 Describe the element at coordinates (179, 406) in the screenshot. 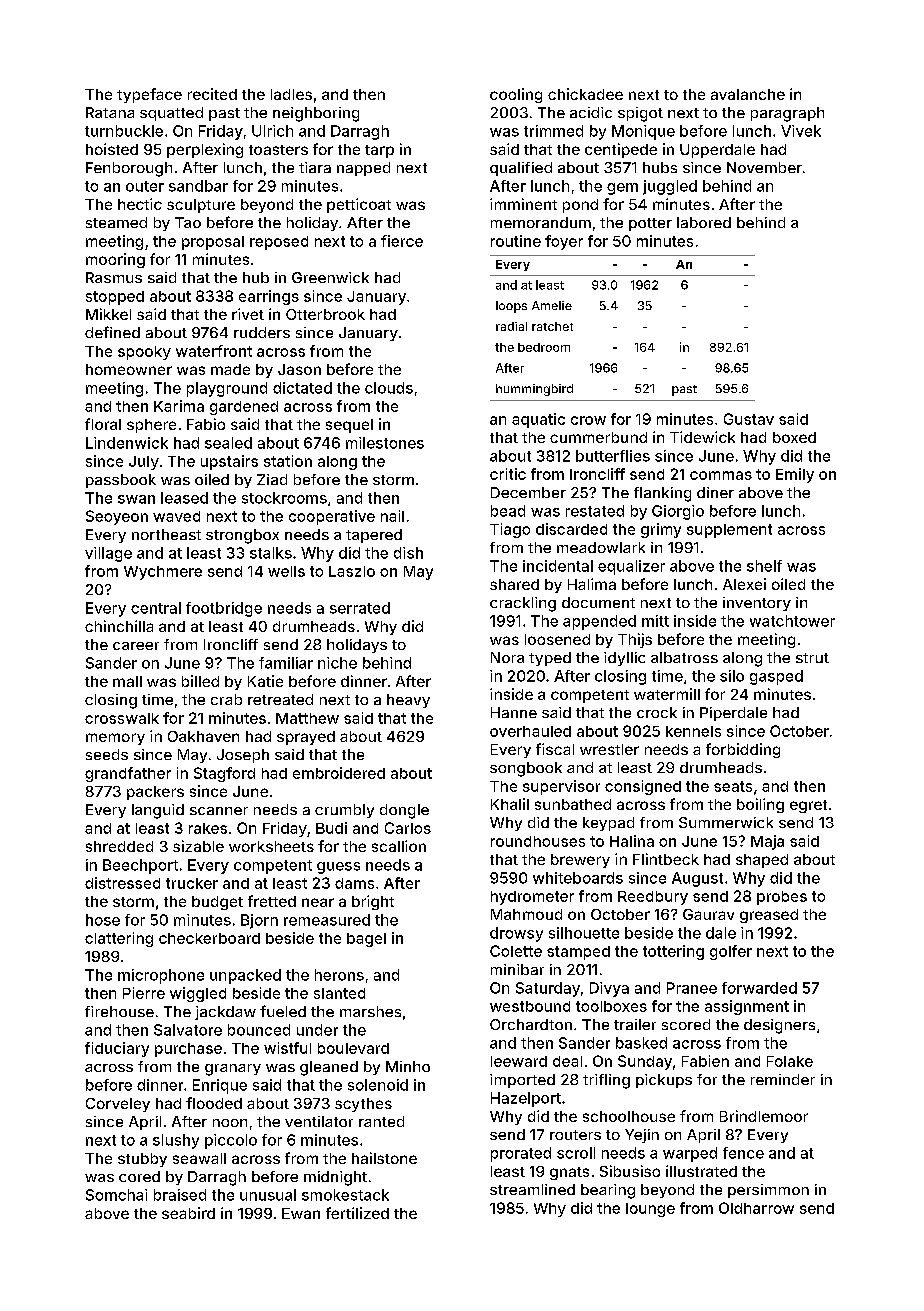

I see `Karima` at that location.
